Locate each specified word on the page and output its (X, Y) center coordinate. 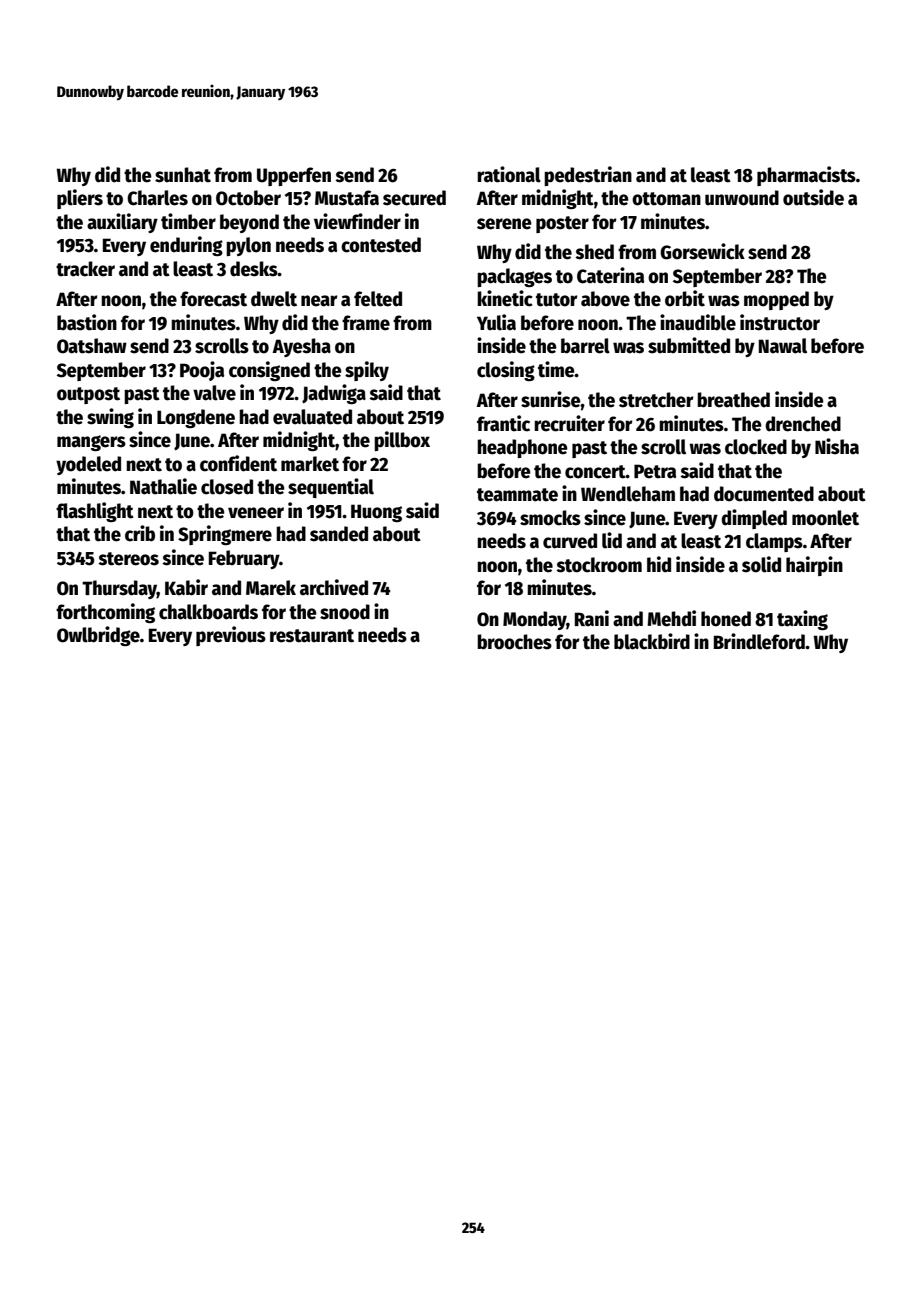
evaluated (312, 417)
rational (509, 174)
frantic (503, 423)
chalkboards (208, 612)
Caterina (610, 275)
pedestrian (588, 176)
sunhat (183, 175)
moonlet (825, 518)
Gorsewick (702, 251)
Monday (535, 620)
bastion (87, 322)
